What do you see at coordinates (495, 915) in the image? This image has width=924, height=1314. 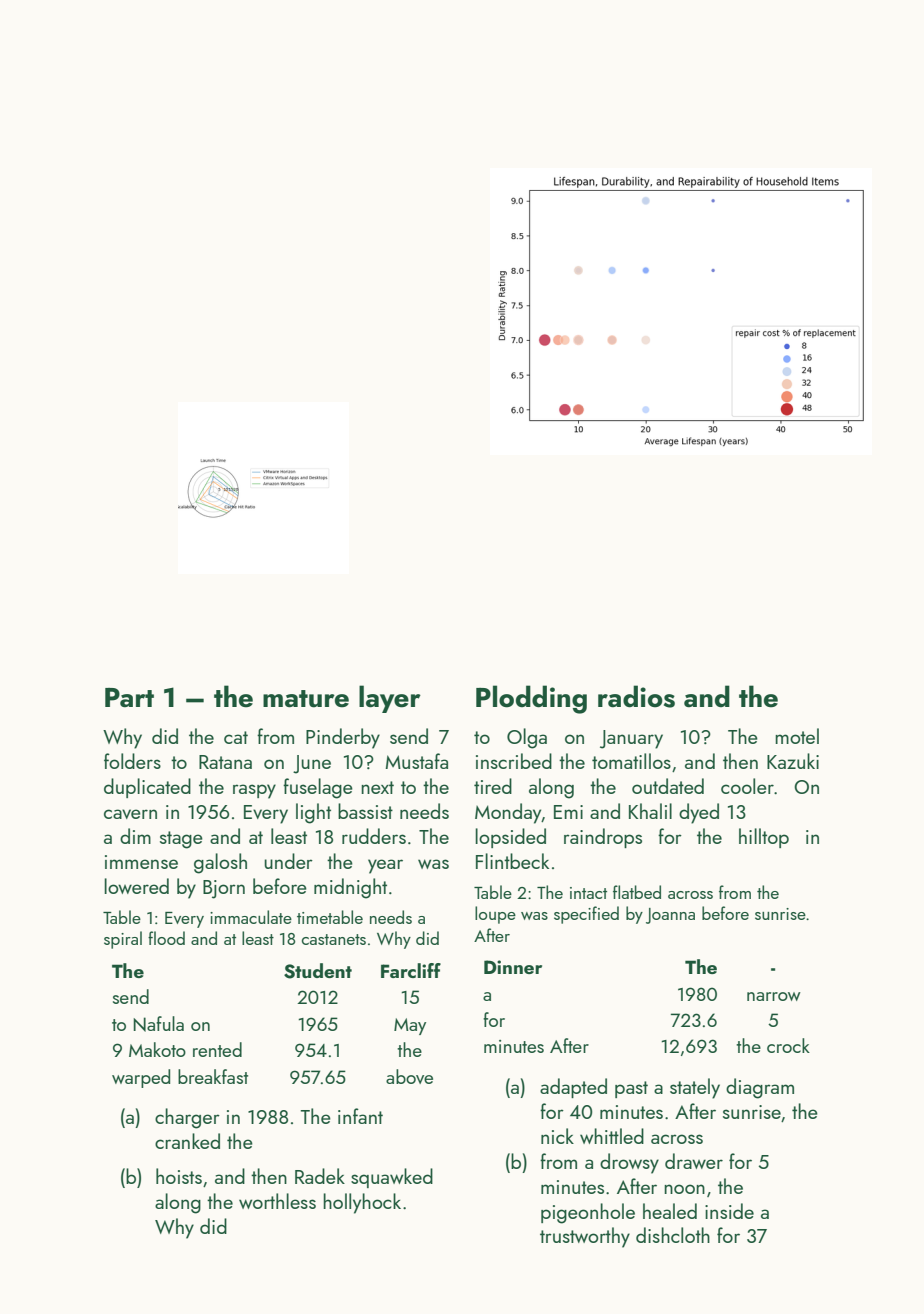 I see `loupe` at bounding box center [495, 915].
